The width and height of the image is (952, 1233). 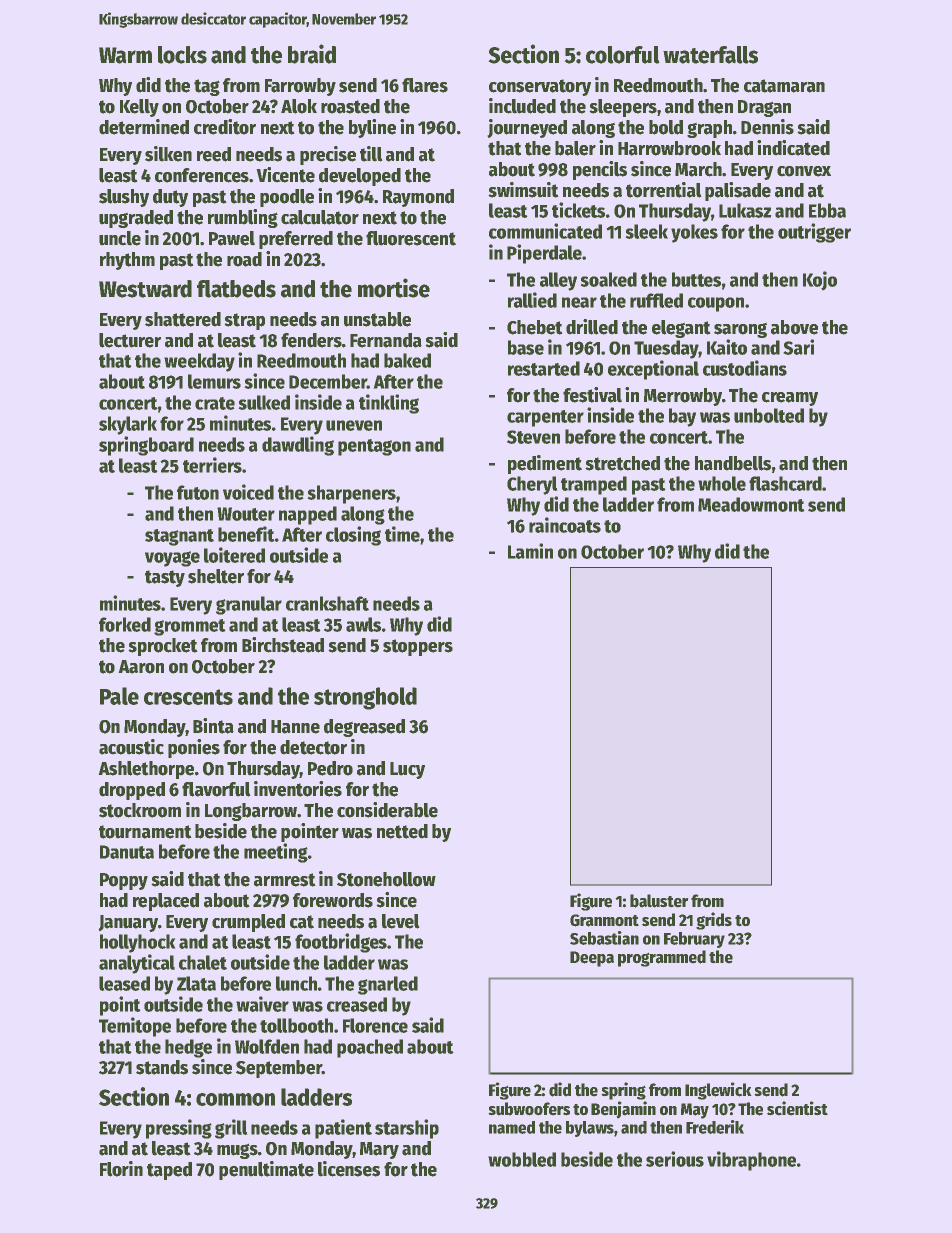 I want to click on scientist, so click(x=797, y=1108).
